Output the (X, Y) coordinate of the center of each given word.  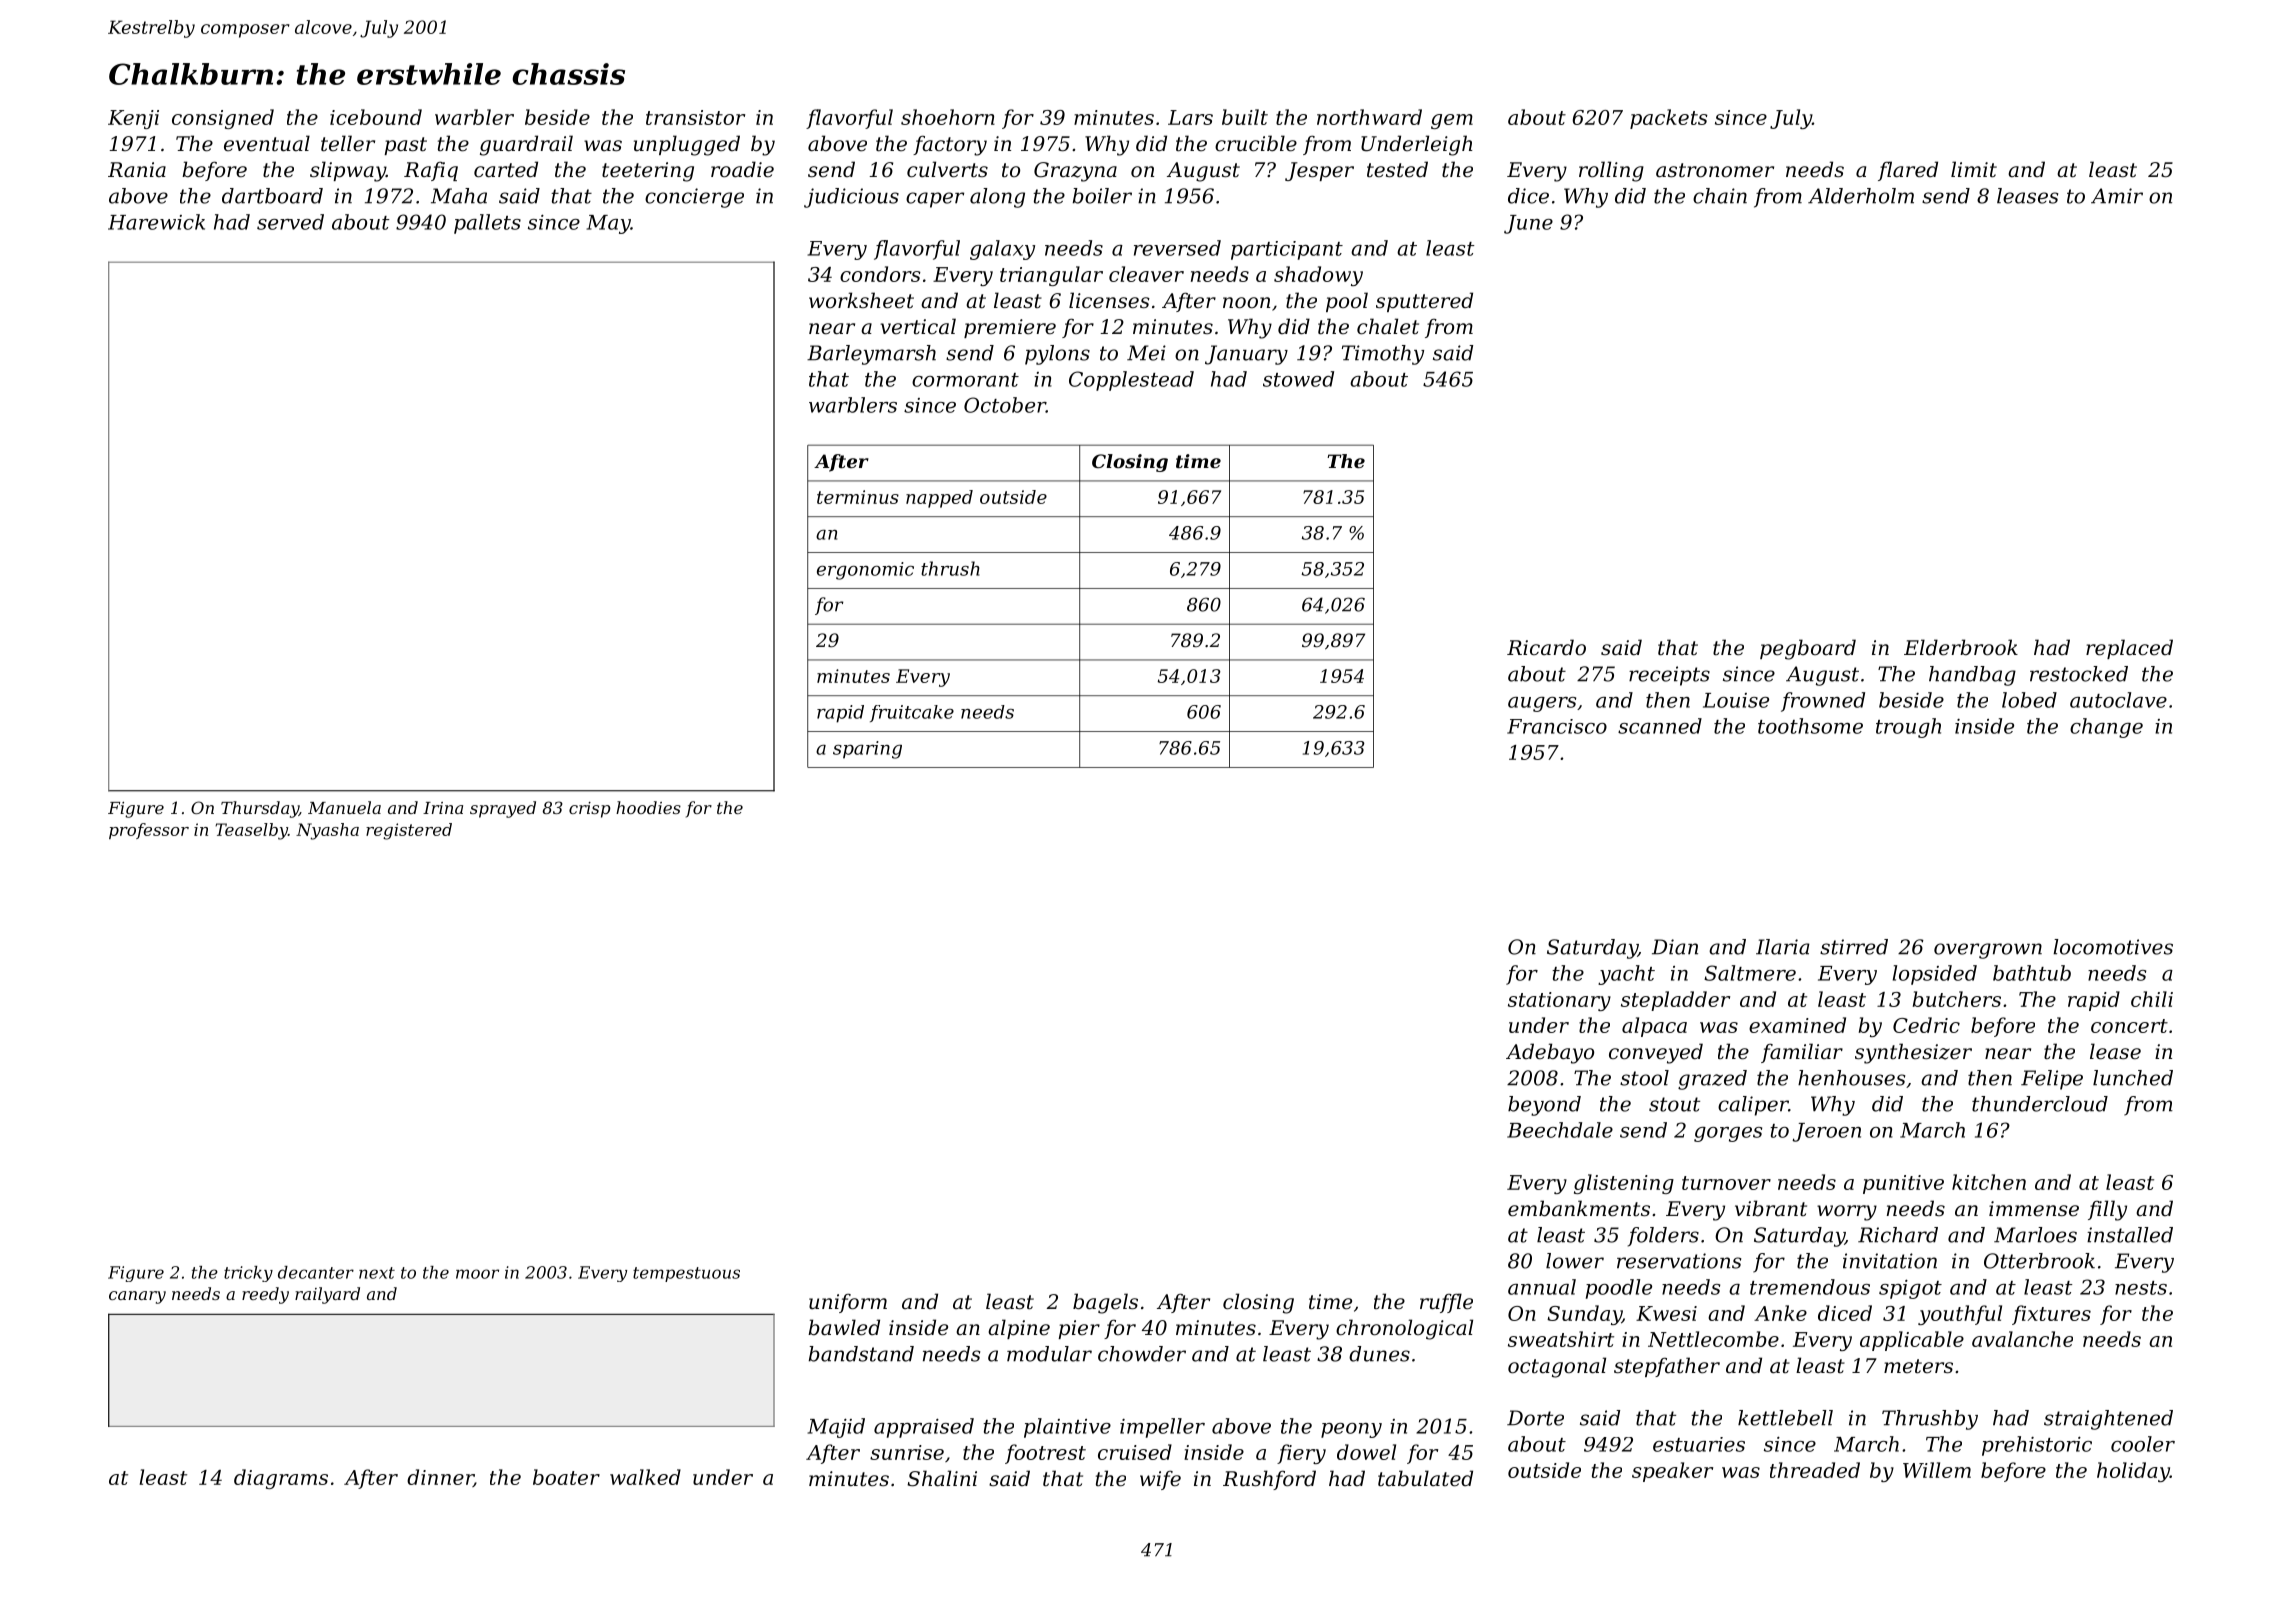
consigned (223, 119)
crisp (590, 810)
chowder (1142, 1354)
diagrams (281, 1479)
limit (1974, 169)
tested (1397, 169)
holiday (2133, 1472)
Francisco (1557, 726)
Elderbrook (1961, 647)
